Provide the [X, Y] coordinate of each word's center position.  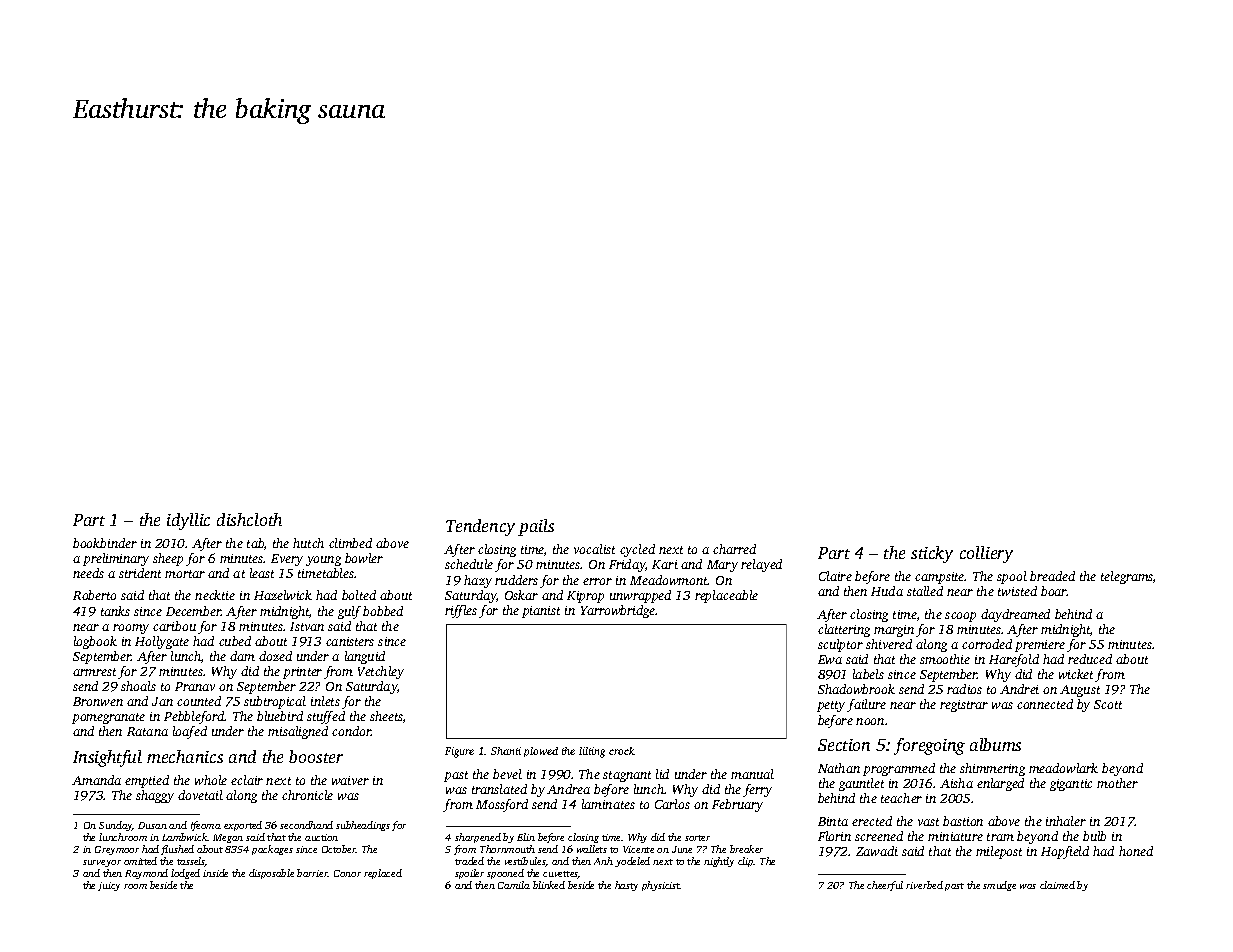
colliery [986, 554]
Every [287, 560]
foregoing [929, 746]
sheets [386, 716]
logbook [95, 642]
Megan [228, 838]
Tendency [480, 527]
